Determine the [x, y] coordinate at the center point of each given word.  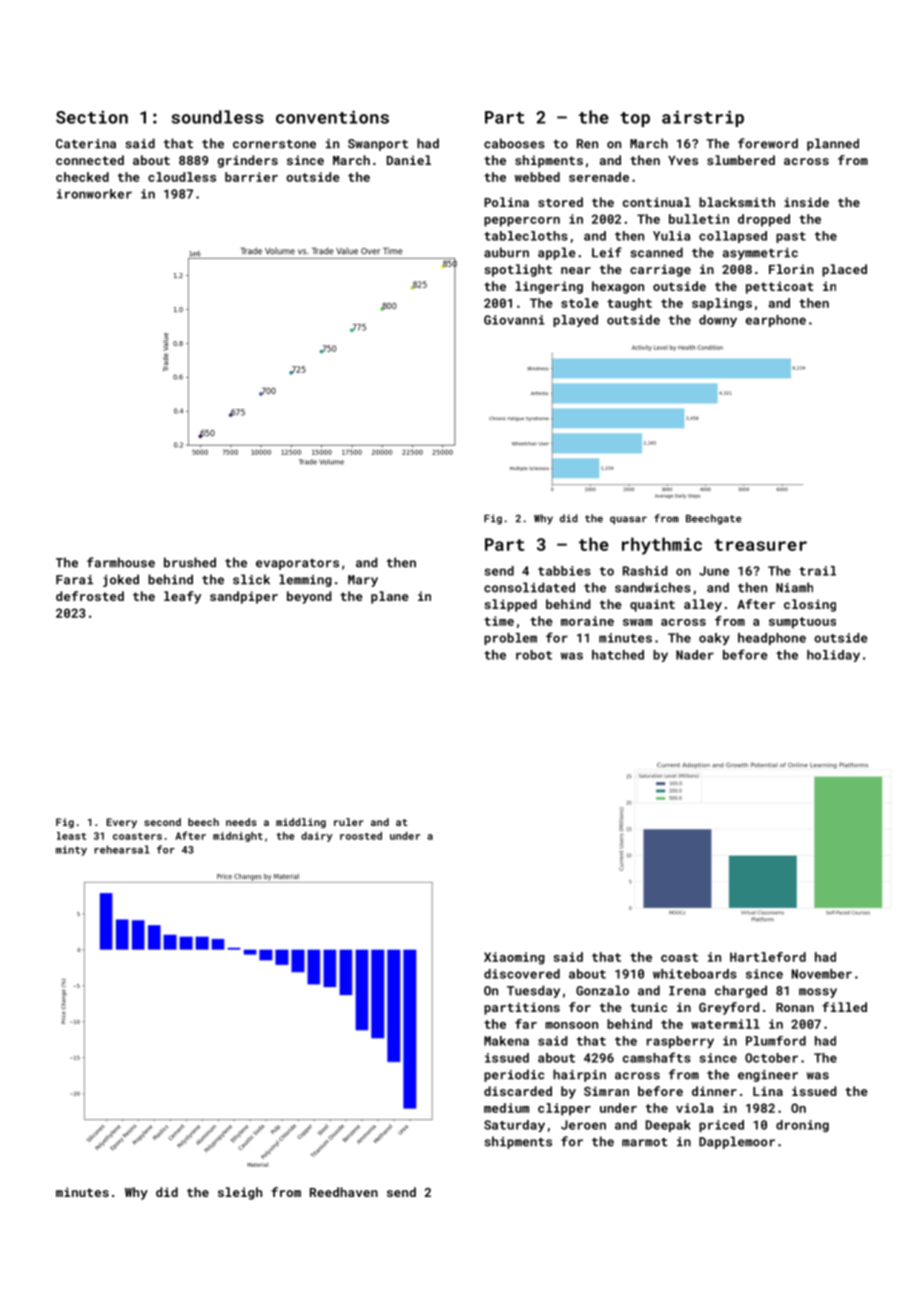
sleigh [240, 1193]
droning [802, 1126]
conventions [332, 117]
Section [92, 117]
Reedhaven [344, 1192]
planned [833, 144]
